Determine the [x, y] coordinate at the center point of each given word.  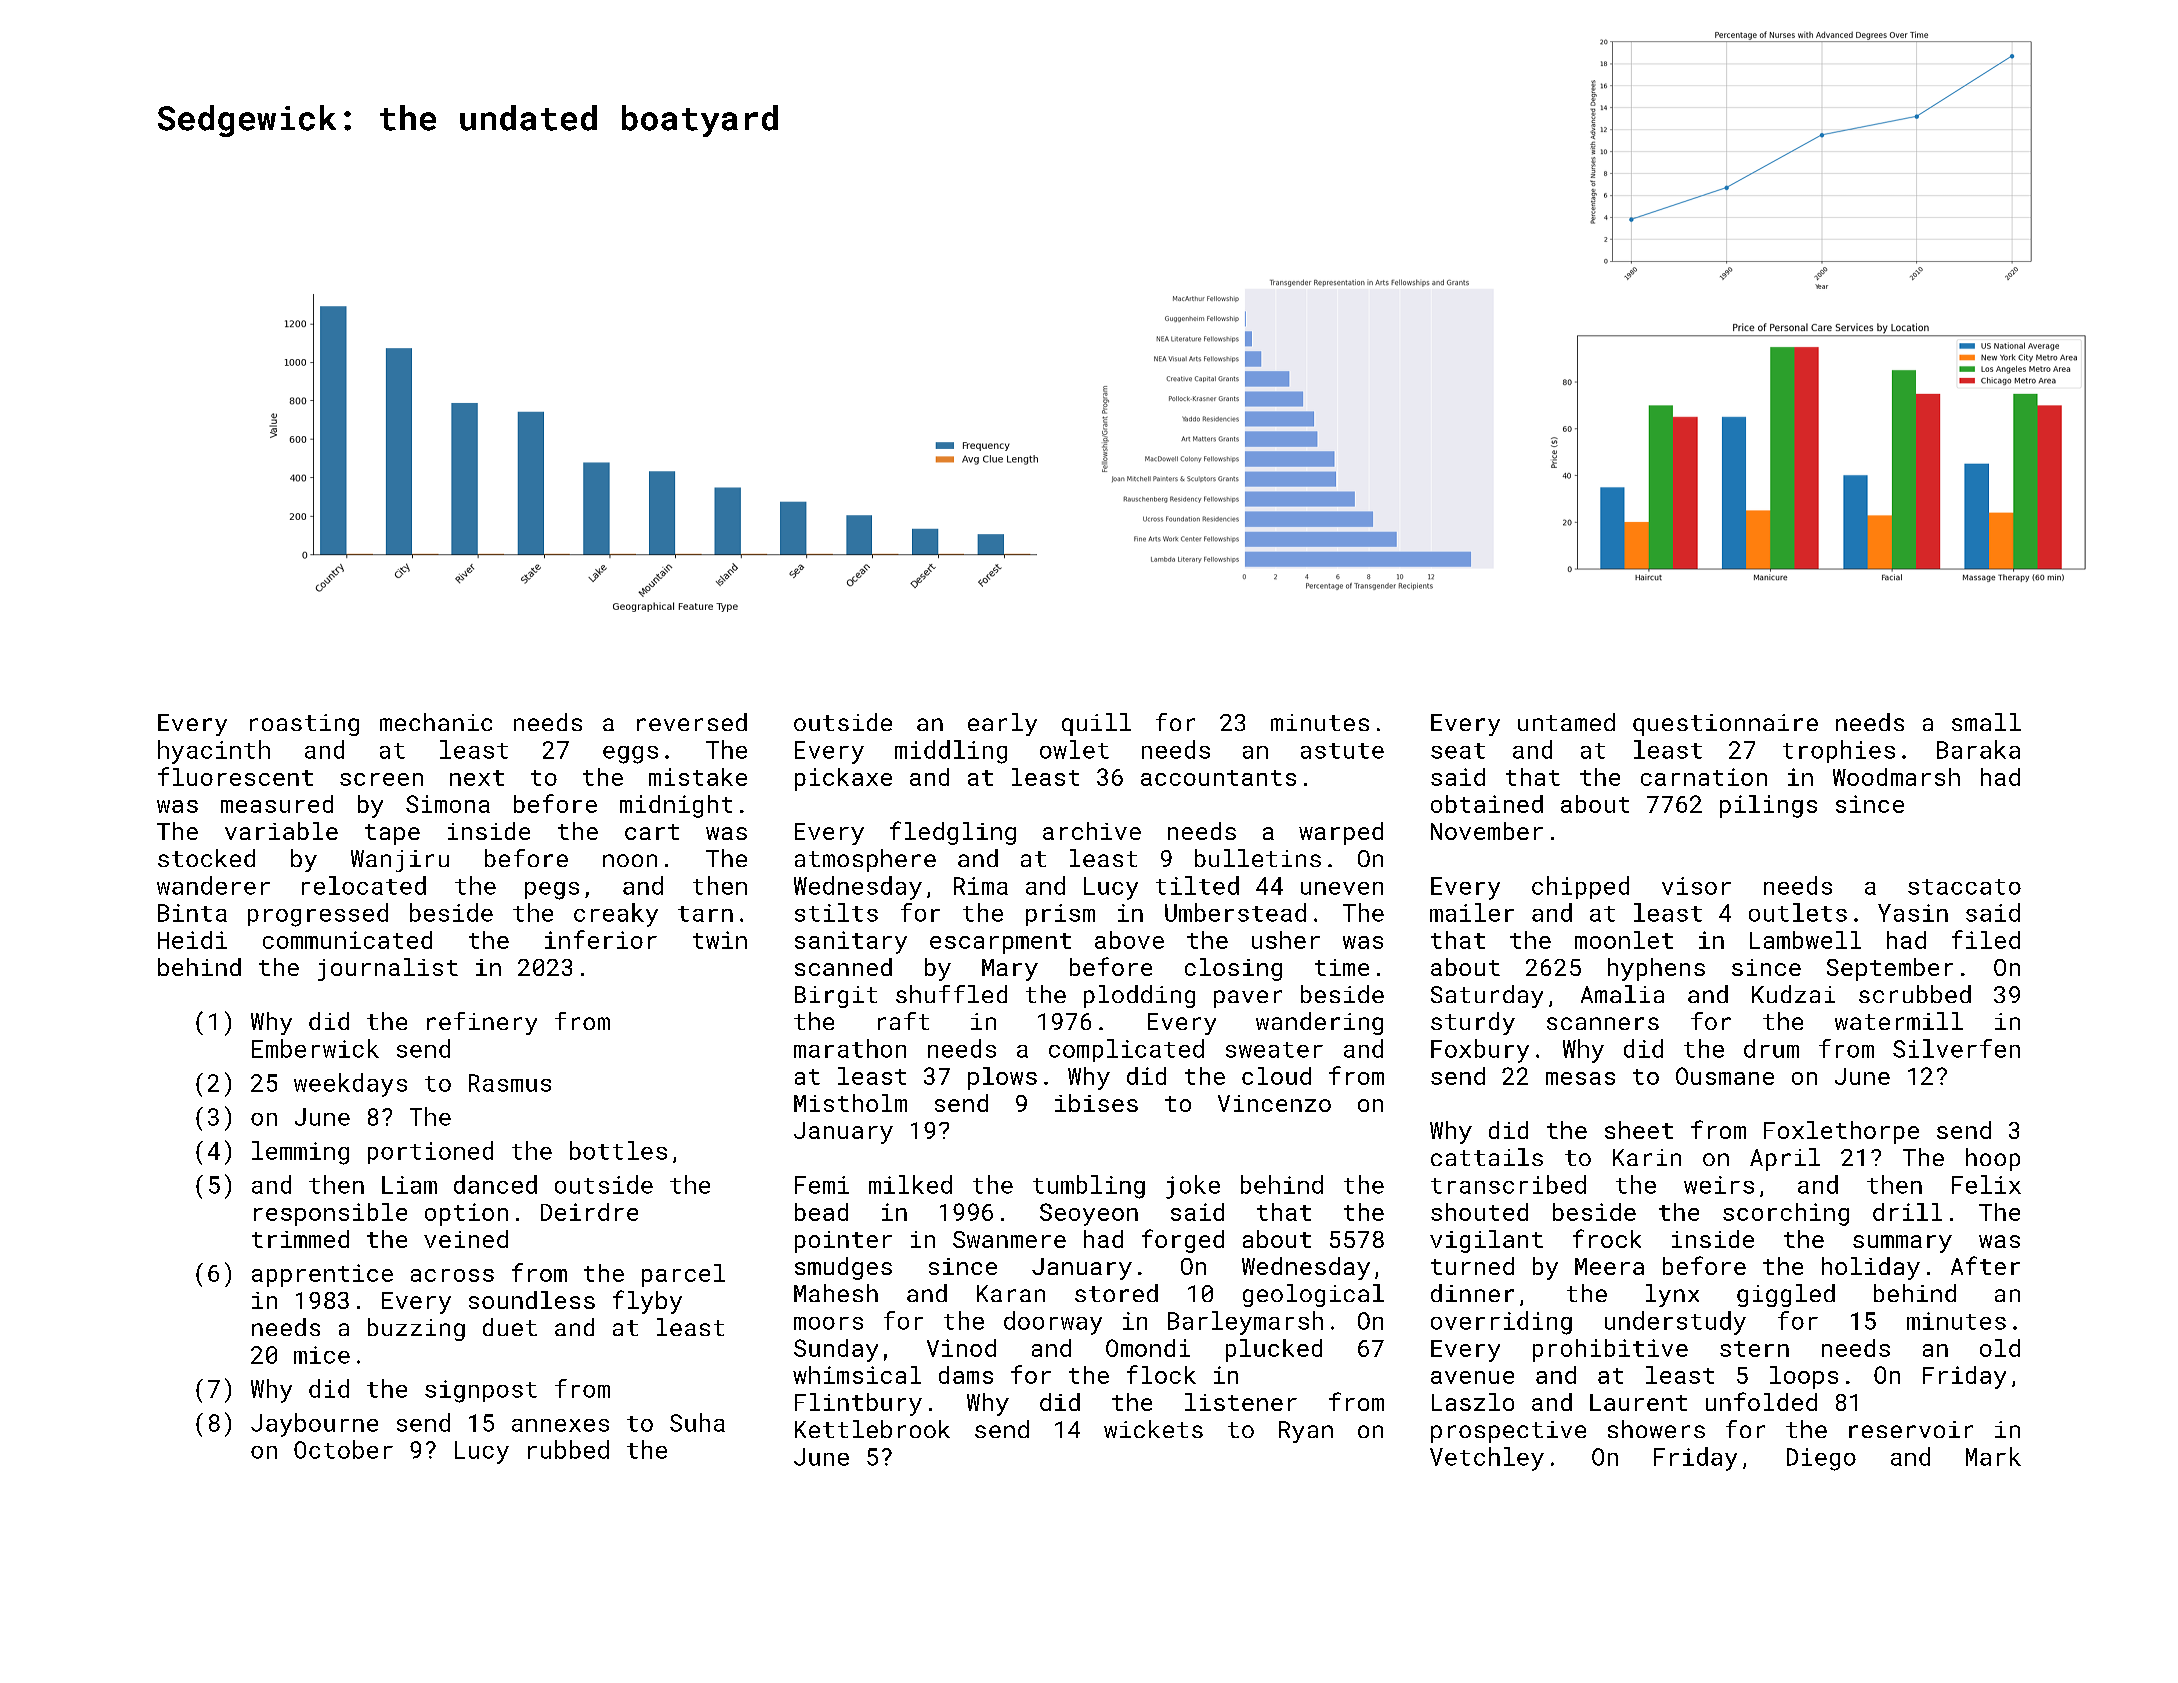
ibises [1096, 1103]
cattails [1487, 1157]
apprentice [322, 1275]
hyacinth [214, 752]
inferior [601, 939]
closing [1233, 969]
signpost [481, 1391]
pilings [1768, 806]
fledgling [953, 833]
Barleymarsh [1245, 1323]
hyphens [1656, 969]
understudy [1675, 1323]
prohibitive [1610, 1350]
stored [1116, 1293]
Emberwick [315, 1048]
